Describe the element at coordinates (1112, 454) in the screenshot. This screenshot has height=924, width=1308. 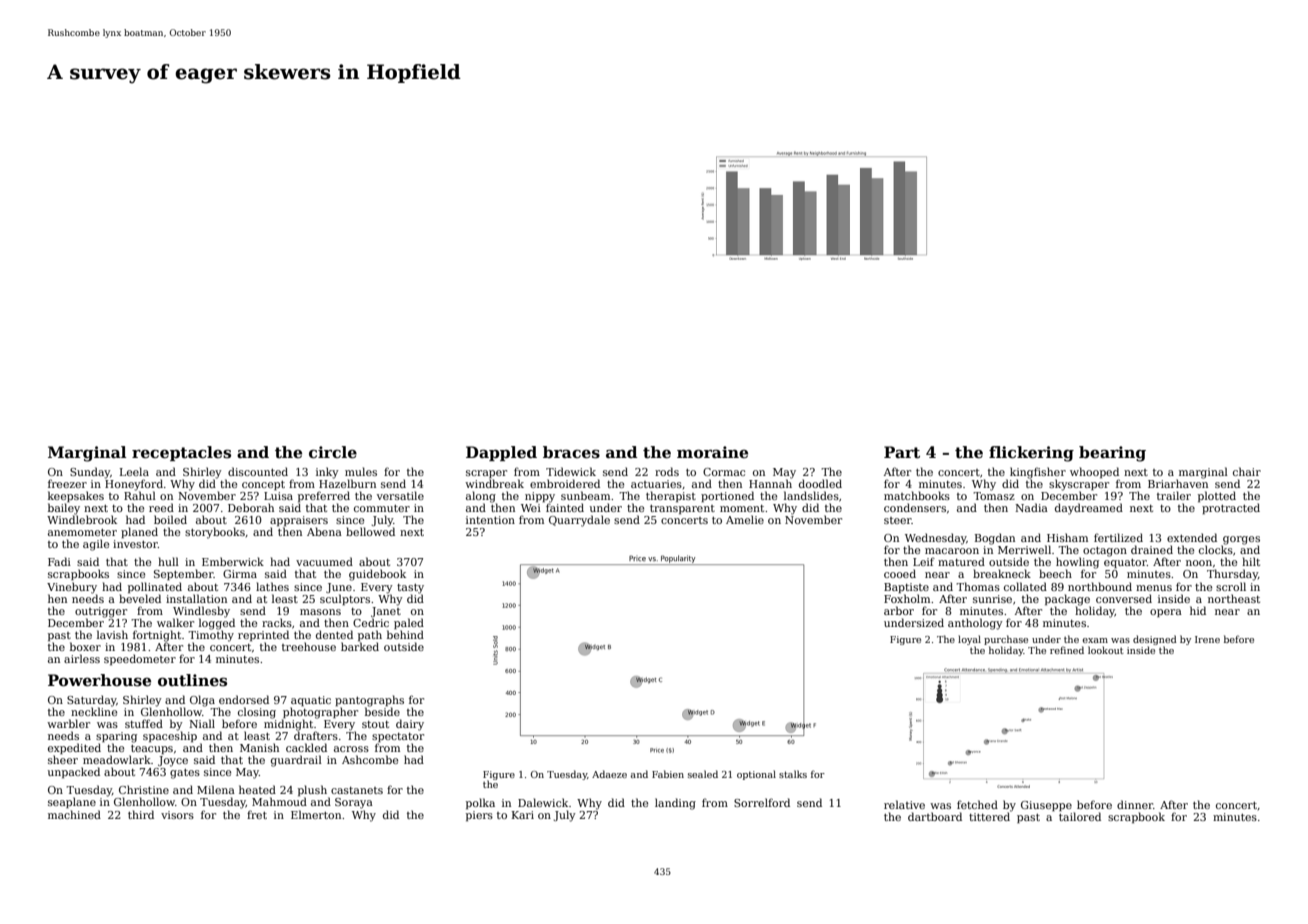
I see `bearing` at that location.
